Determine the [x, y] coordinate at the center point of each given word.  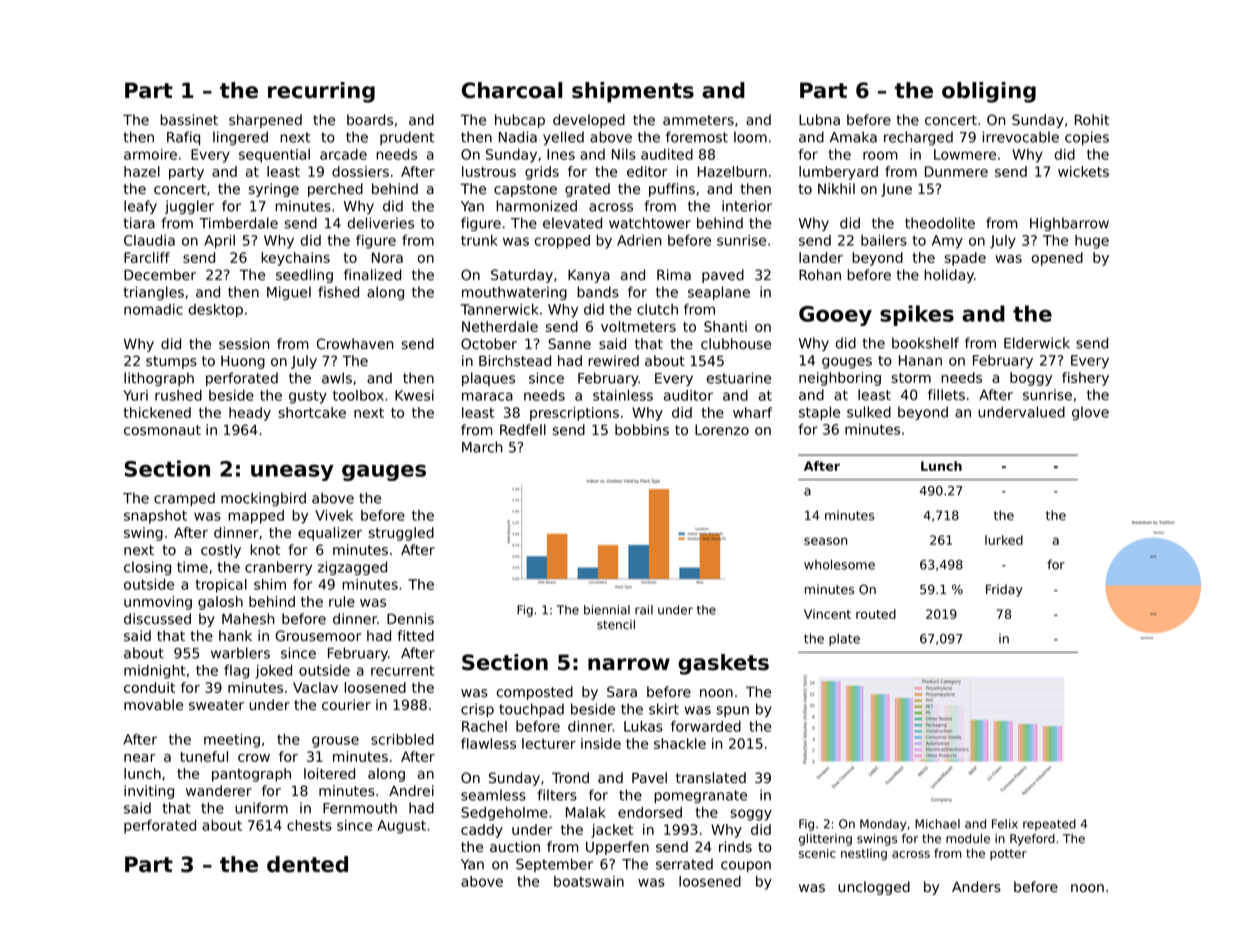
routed [876, 614]
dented [307, 864]
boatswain [589, 881]
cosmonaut [162, 430]
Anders [976, 887]
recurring [321, 92]
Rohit [1092, 119]
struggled [401, 534]
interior [747, 206]
